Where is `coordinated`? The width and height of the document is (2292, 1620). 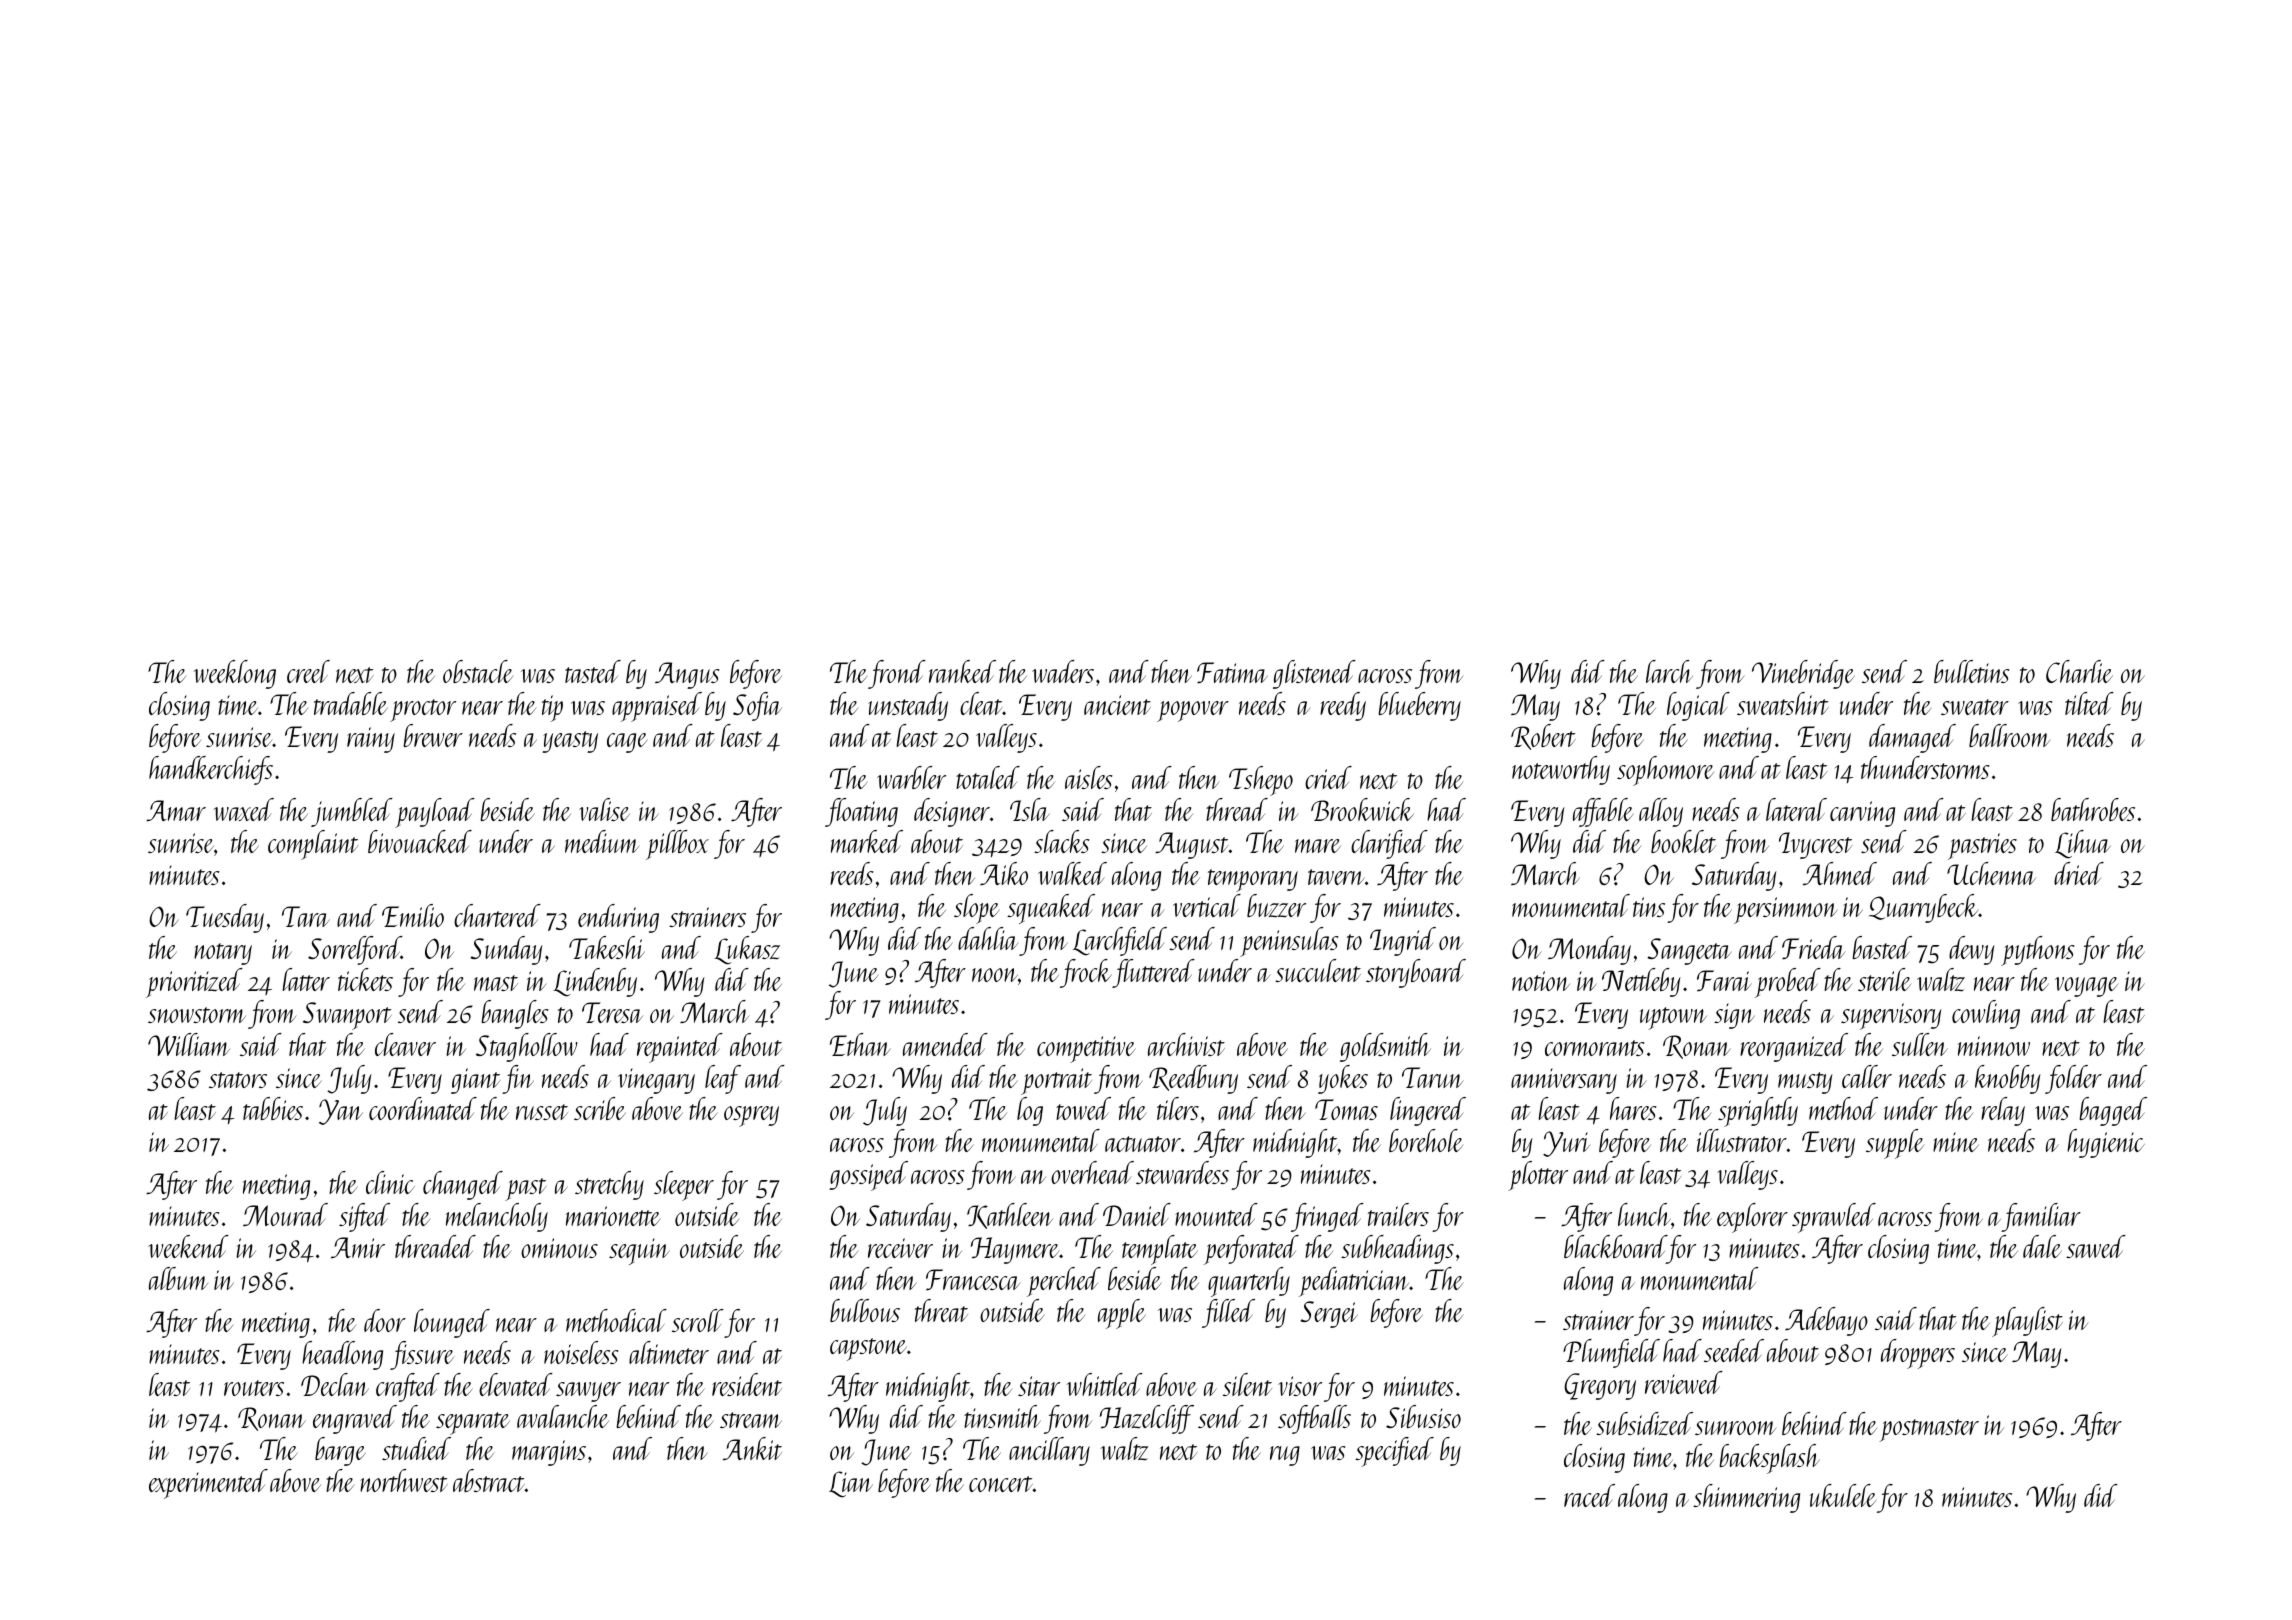 coordinated is located at coordinates (423, 1108).
